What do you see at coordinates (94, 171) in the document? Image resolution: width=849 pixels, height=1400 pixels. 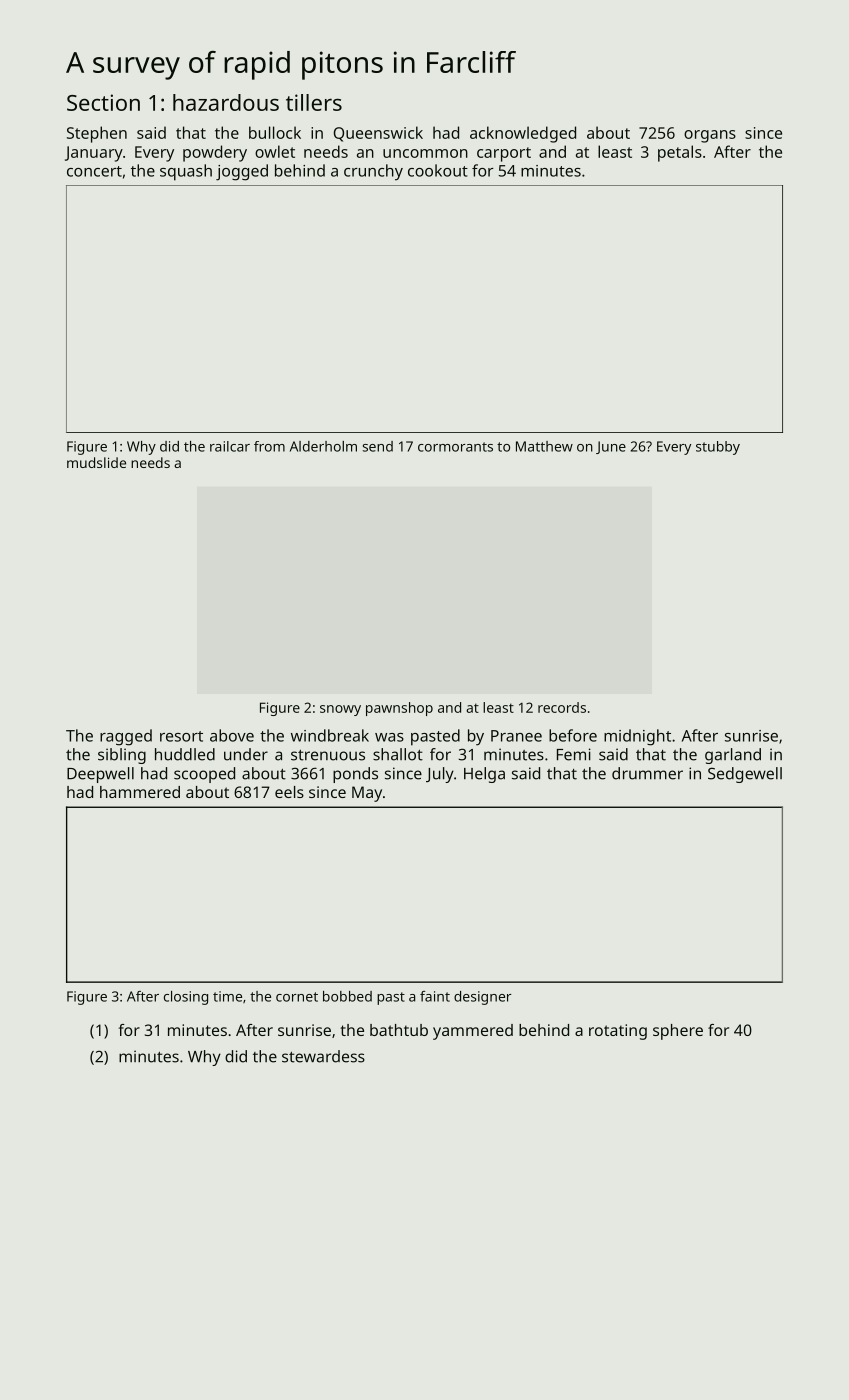 I see `concert` at bounding box center [94, 171].
